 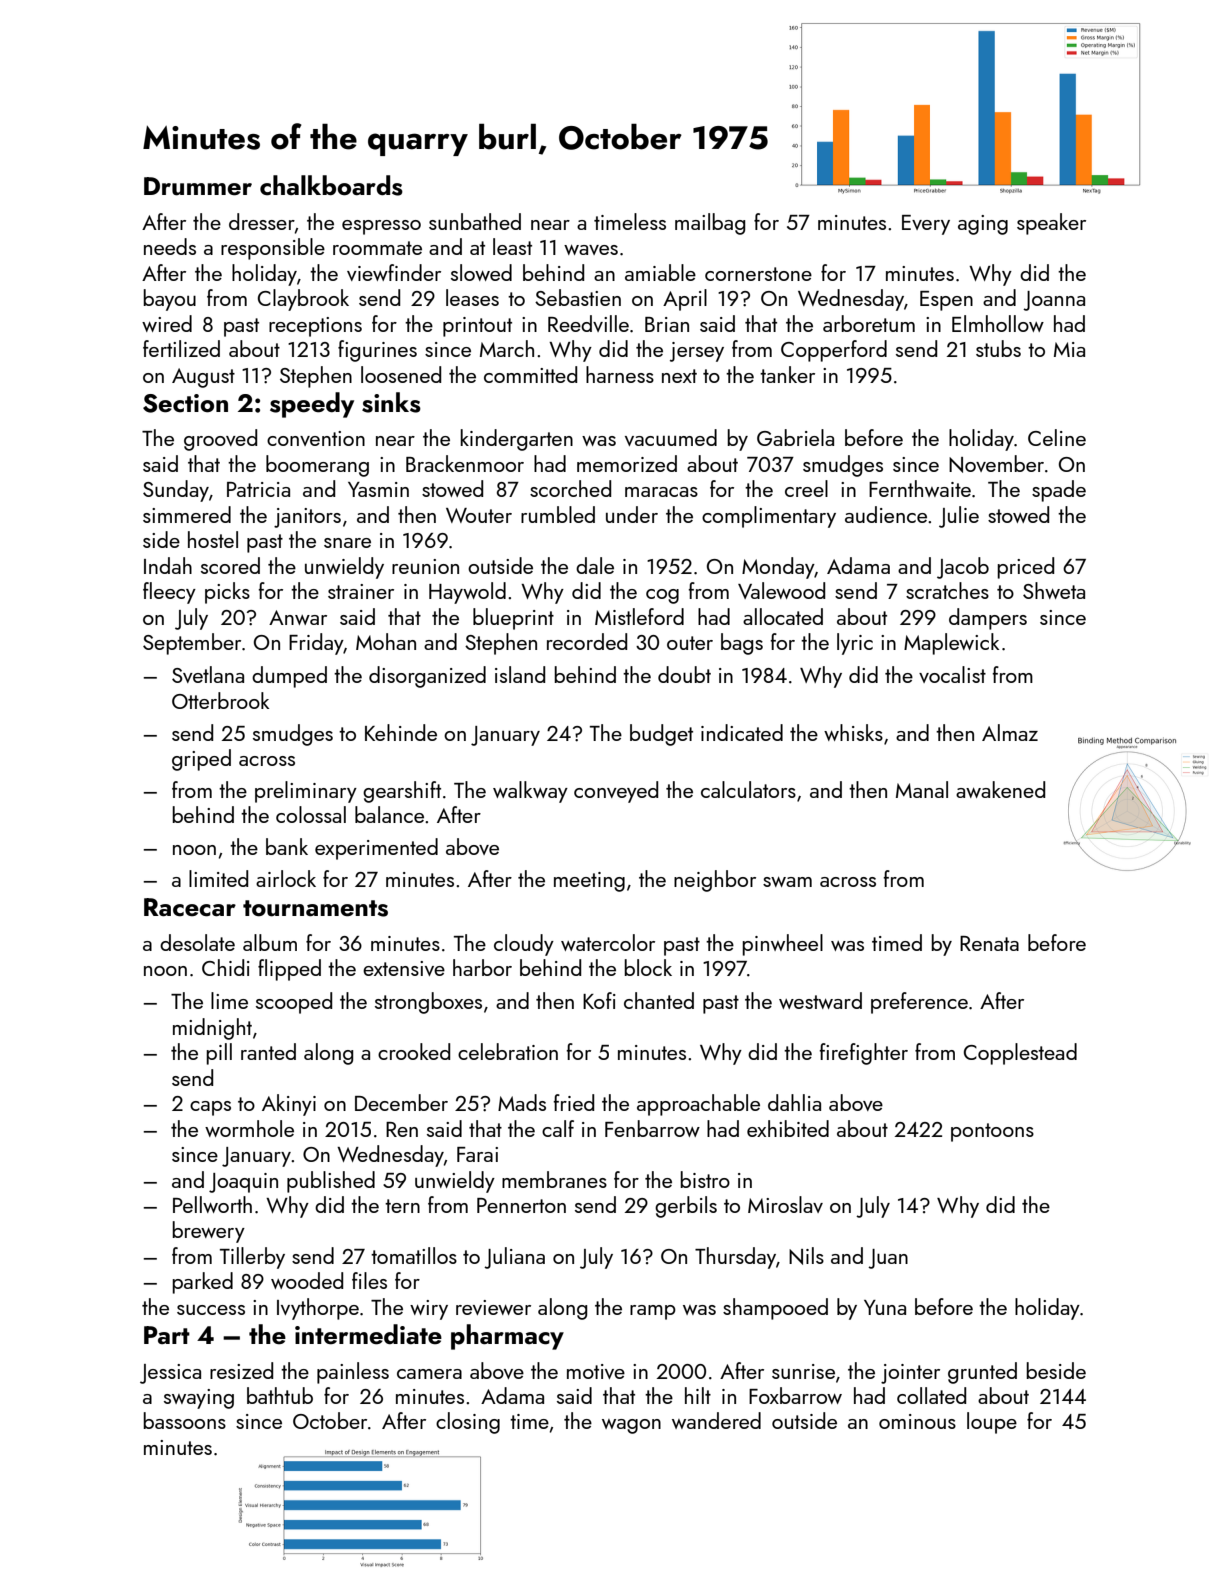 I want to click on Gabriela, so click(x=795, y=437).
